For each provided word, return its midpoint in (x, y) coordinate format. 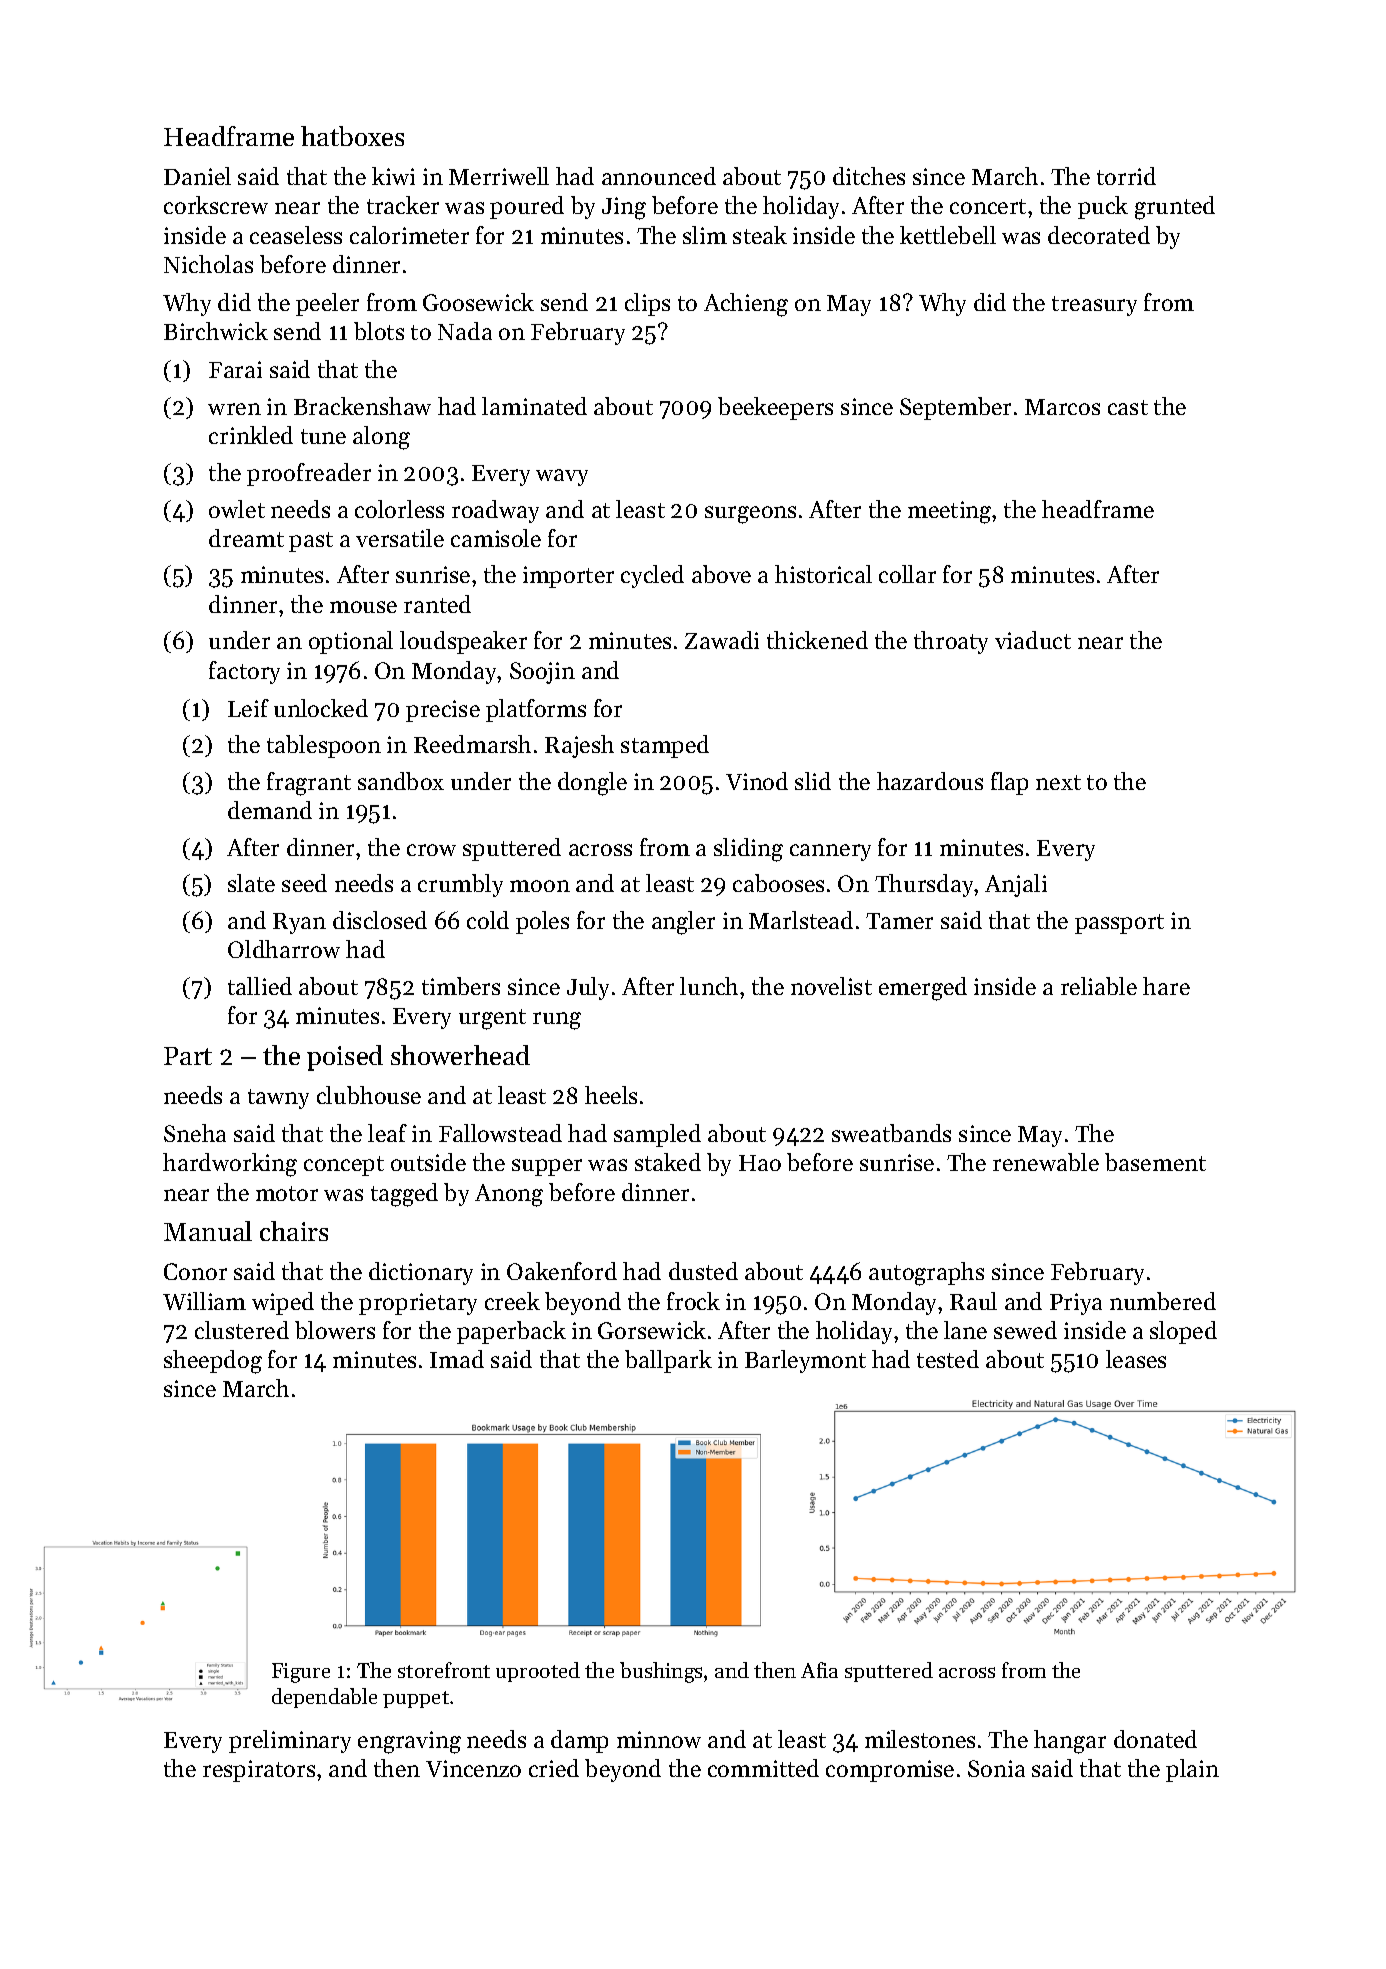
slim (705, 235)
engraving (409, 1742)
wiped (283, 1303)
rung (557, 1021)
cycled (652, 576)
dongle (592, 784)
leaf (387, 1133)
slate (251, 883)
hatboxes (352, 136)
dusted (703, 1271)
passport (1119, 924)
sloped (1183, 1332)
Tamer (899, 921)
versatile (400, 538)
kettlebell (948, 235)
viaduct (1033, 640)
